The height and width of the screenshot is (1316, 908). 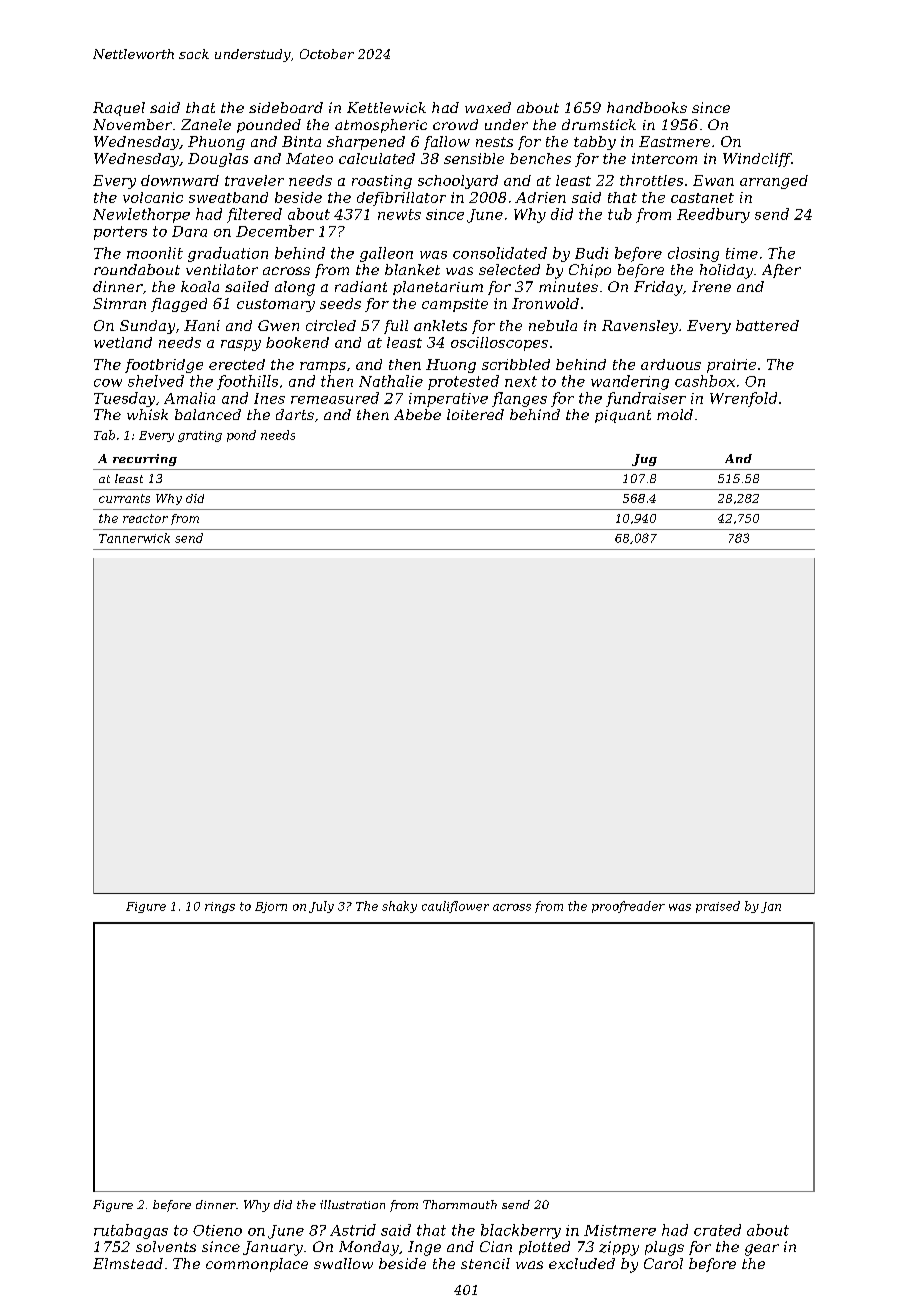 I want to click on Tannerwick, so click(x=134, y=538).
